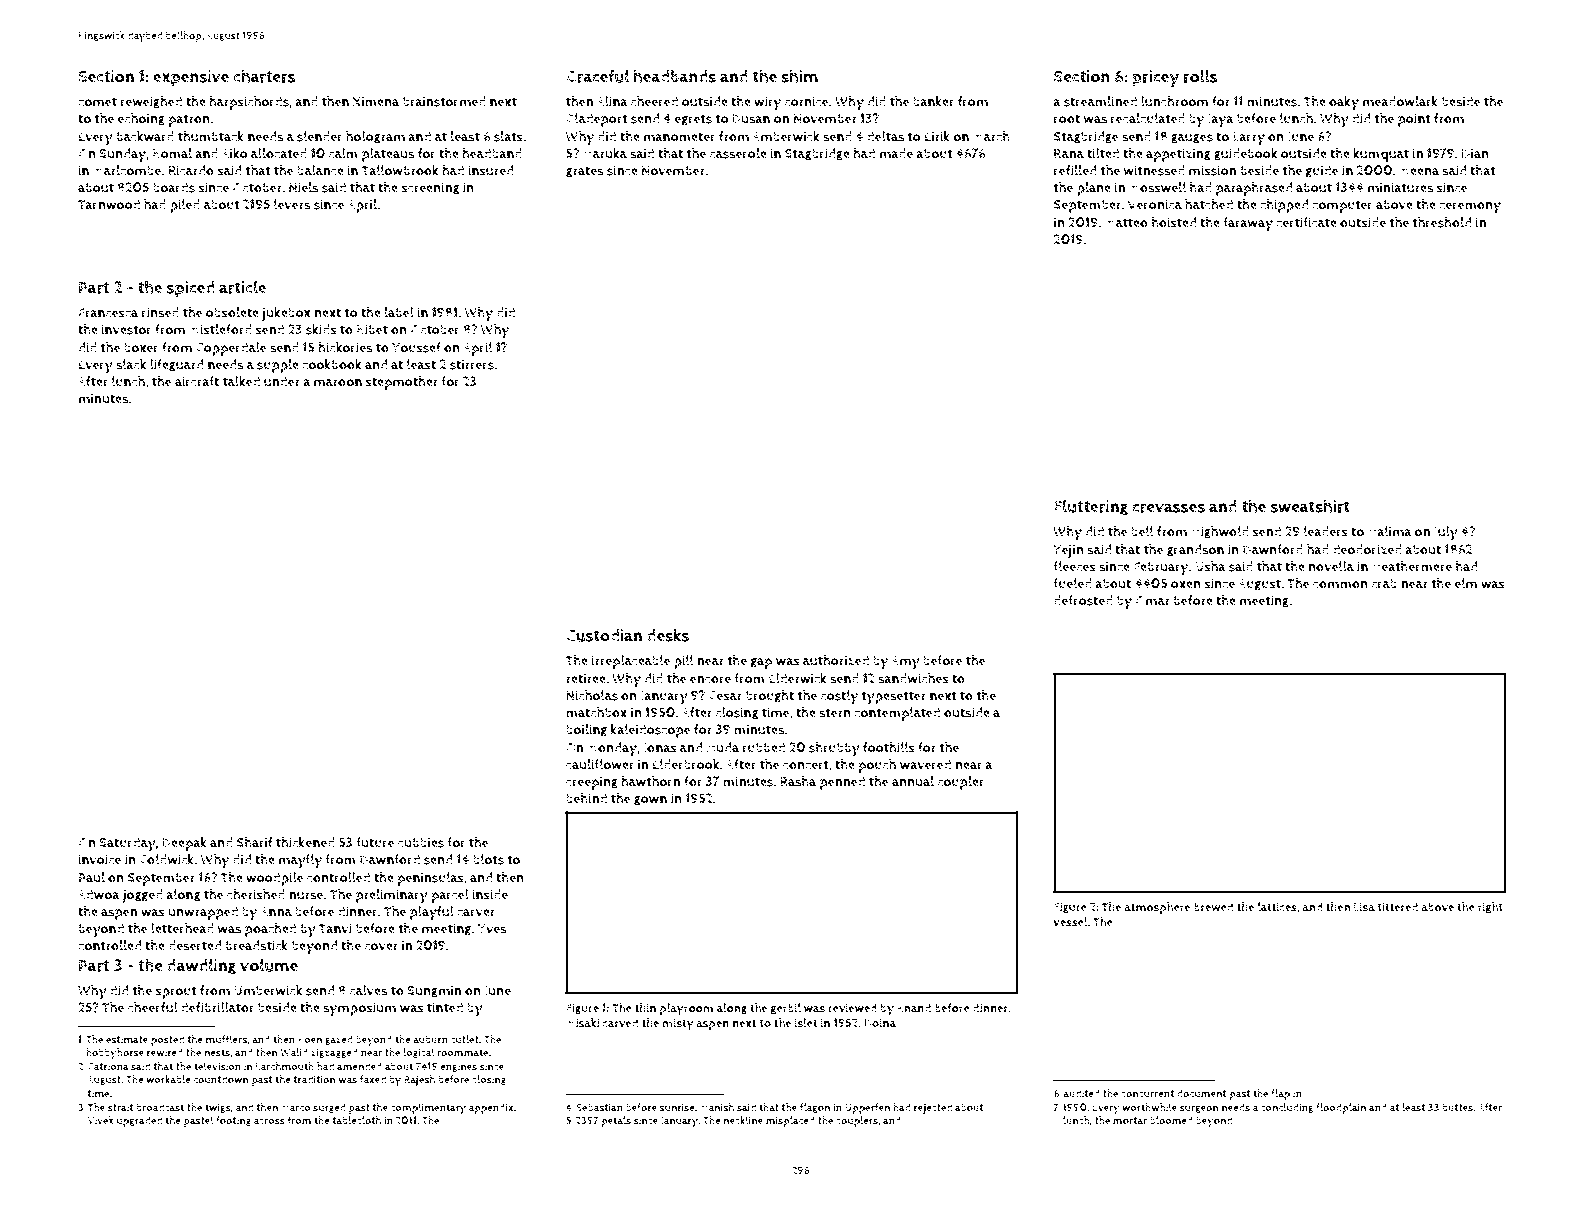 This page has width=1584, height=1224. Describe the element at coordinates (1155, 78) in the page. I see `pricey` at that location.
